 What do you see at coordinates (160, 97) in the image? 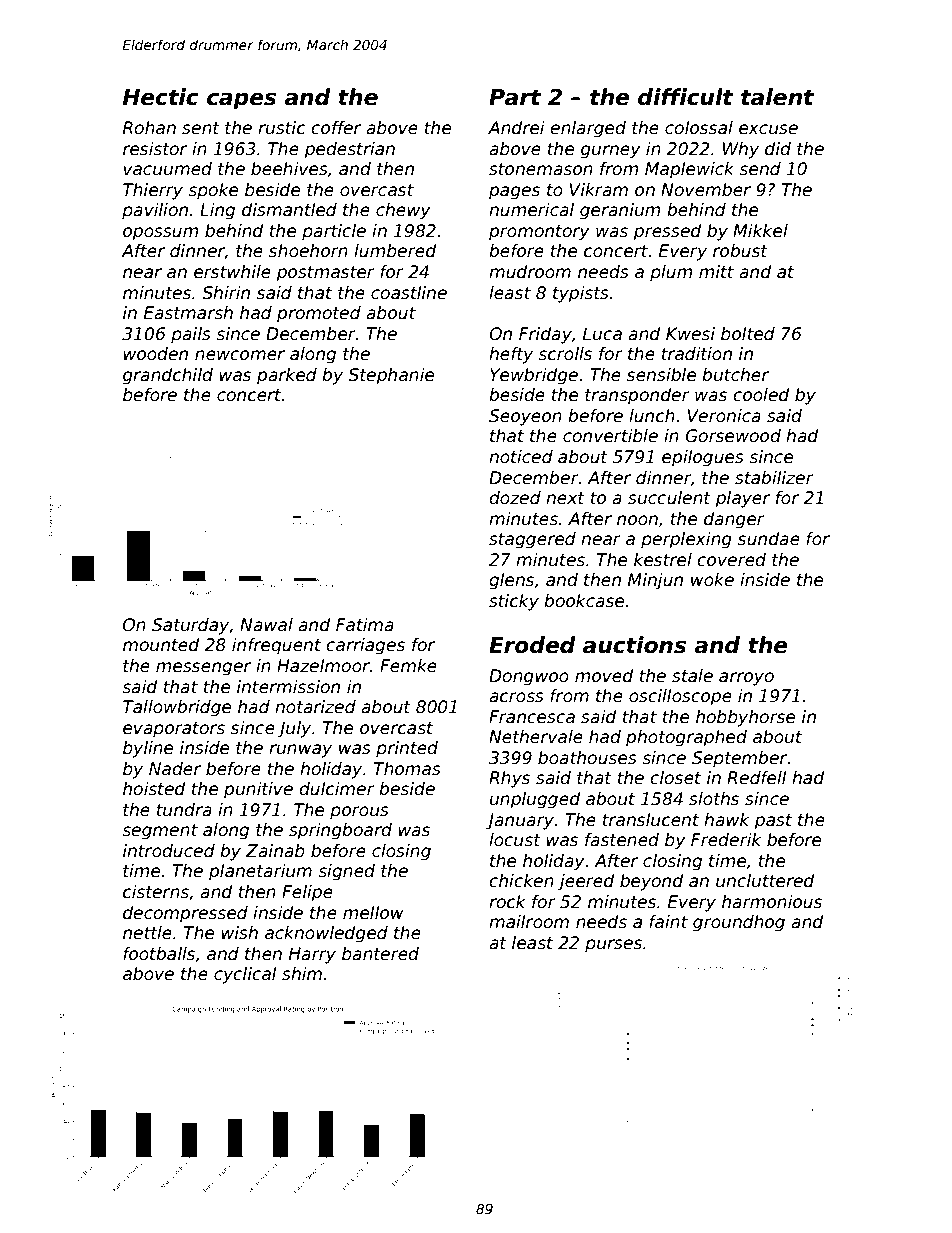
I see `Hectic` at bounding box center [160, 97].
